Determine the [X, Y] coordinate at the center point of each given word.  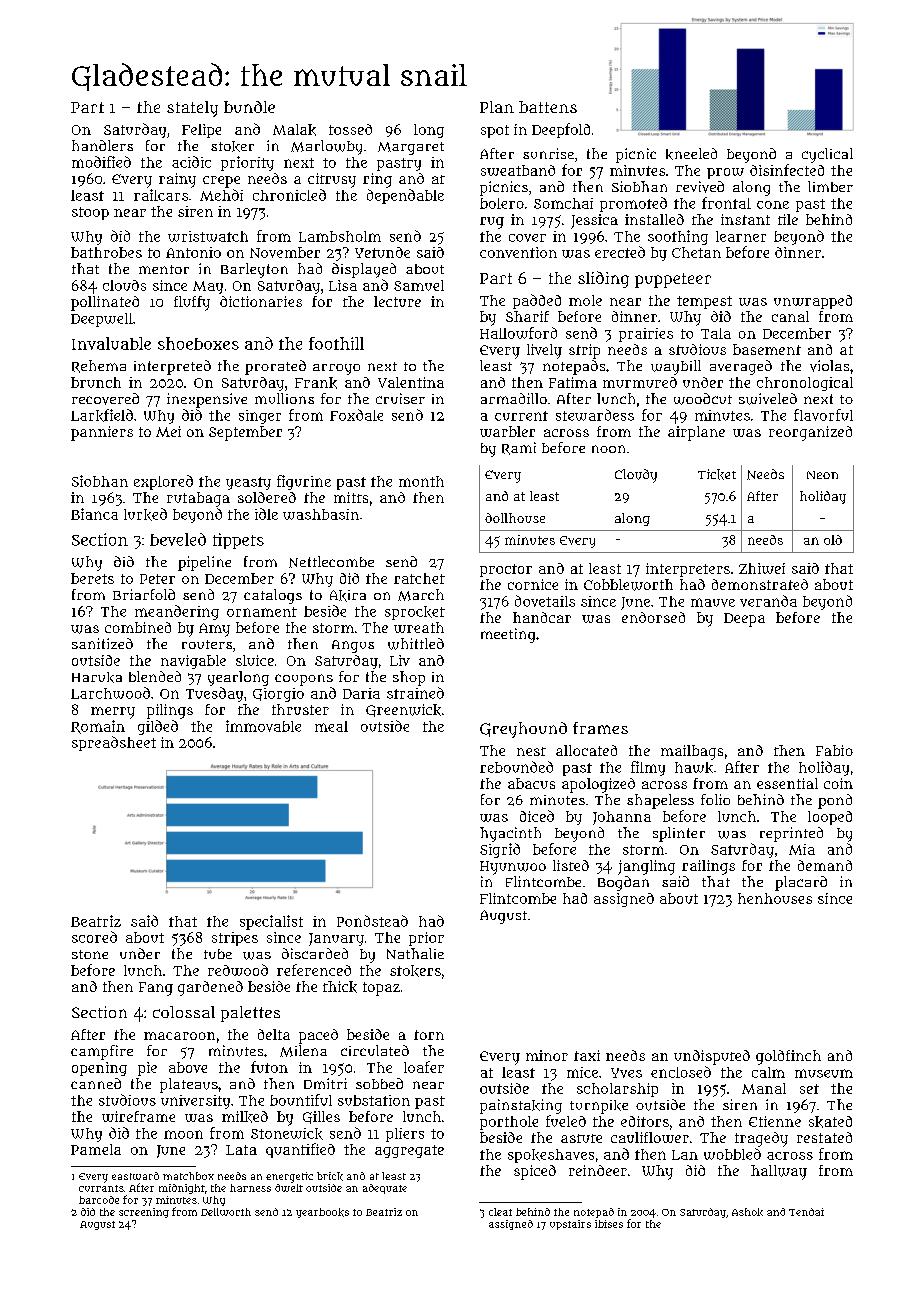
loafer [424, 1067]
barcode [99, 1200]
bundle [249, 107]
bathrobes [106, 252]
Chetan [696, 252]
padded [537, 301]
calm [768, 1072]
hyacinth [510, 834]
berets [92, 578]
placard [801, 883]
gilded [158, 727]
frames [600, 728]
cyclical [827, 155]
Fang [156, 989]
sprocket [415, 613]
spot [495, 131]
